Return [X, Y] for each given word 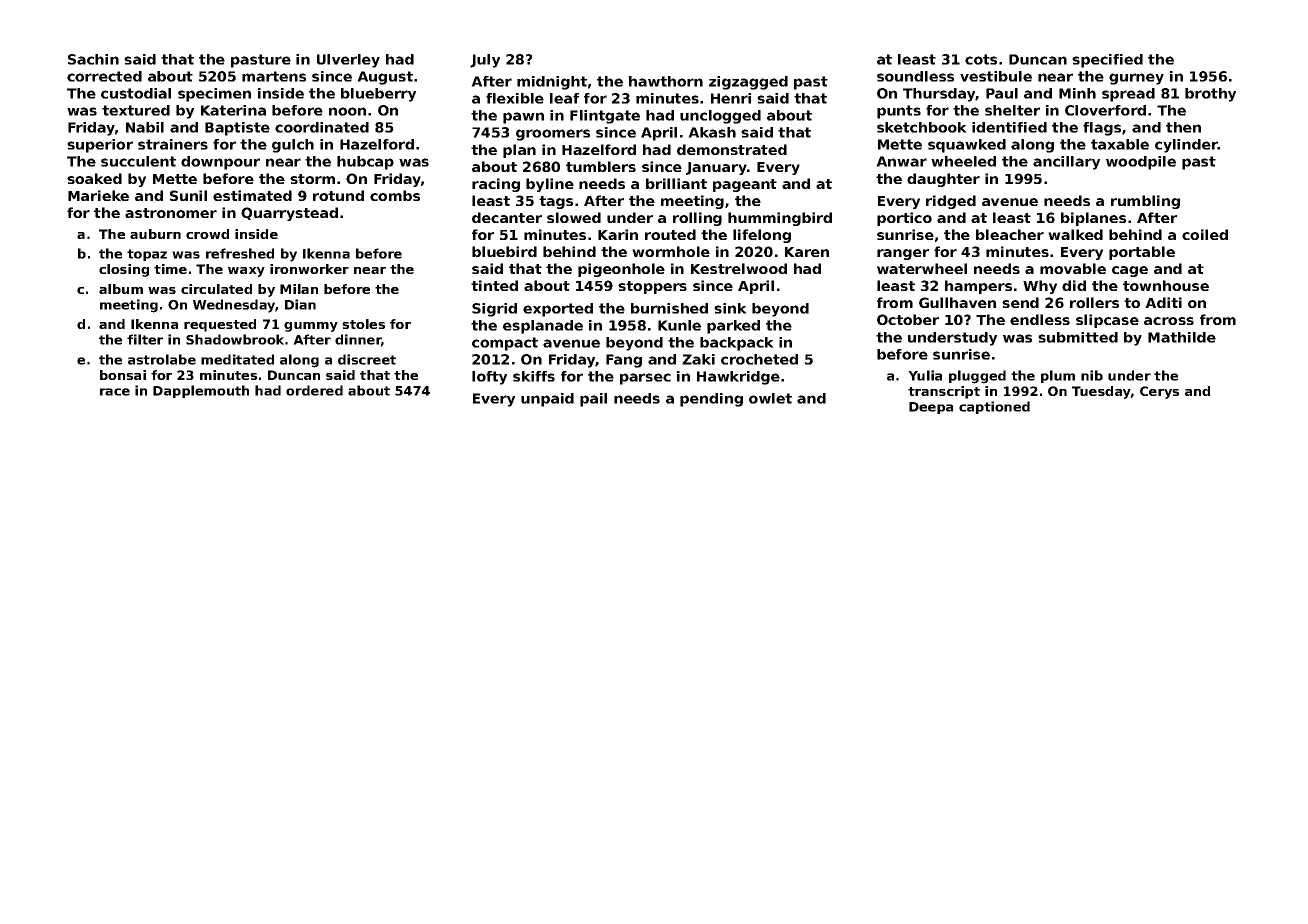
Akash [712, 132]
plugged [977, 377]
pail [593, 400]
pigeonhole [621, 270]
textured [136, 110]
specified [1107, 61]
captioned [994, 407]
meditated [237, 359]
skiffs [534, 376]
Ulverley [348, 61]
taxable [1120, 144]
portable [1142, 253]
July [485, 61]
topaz [147, 255]
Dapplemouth [201, 391]
